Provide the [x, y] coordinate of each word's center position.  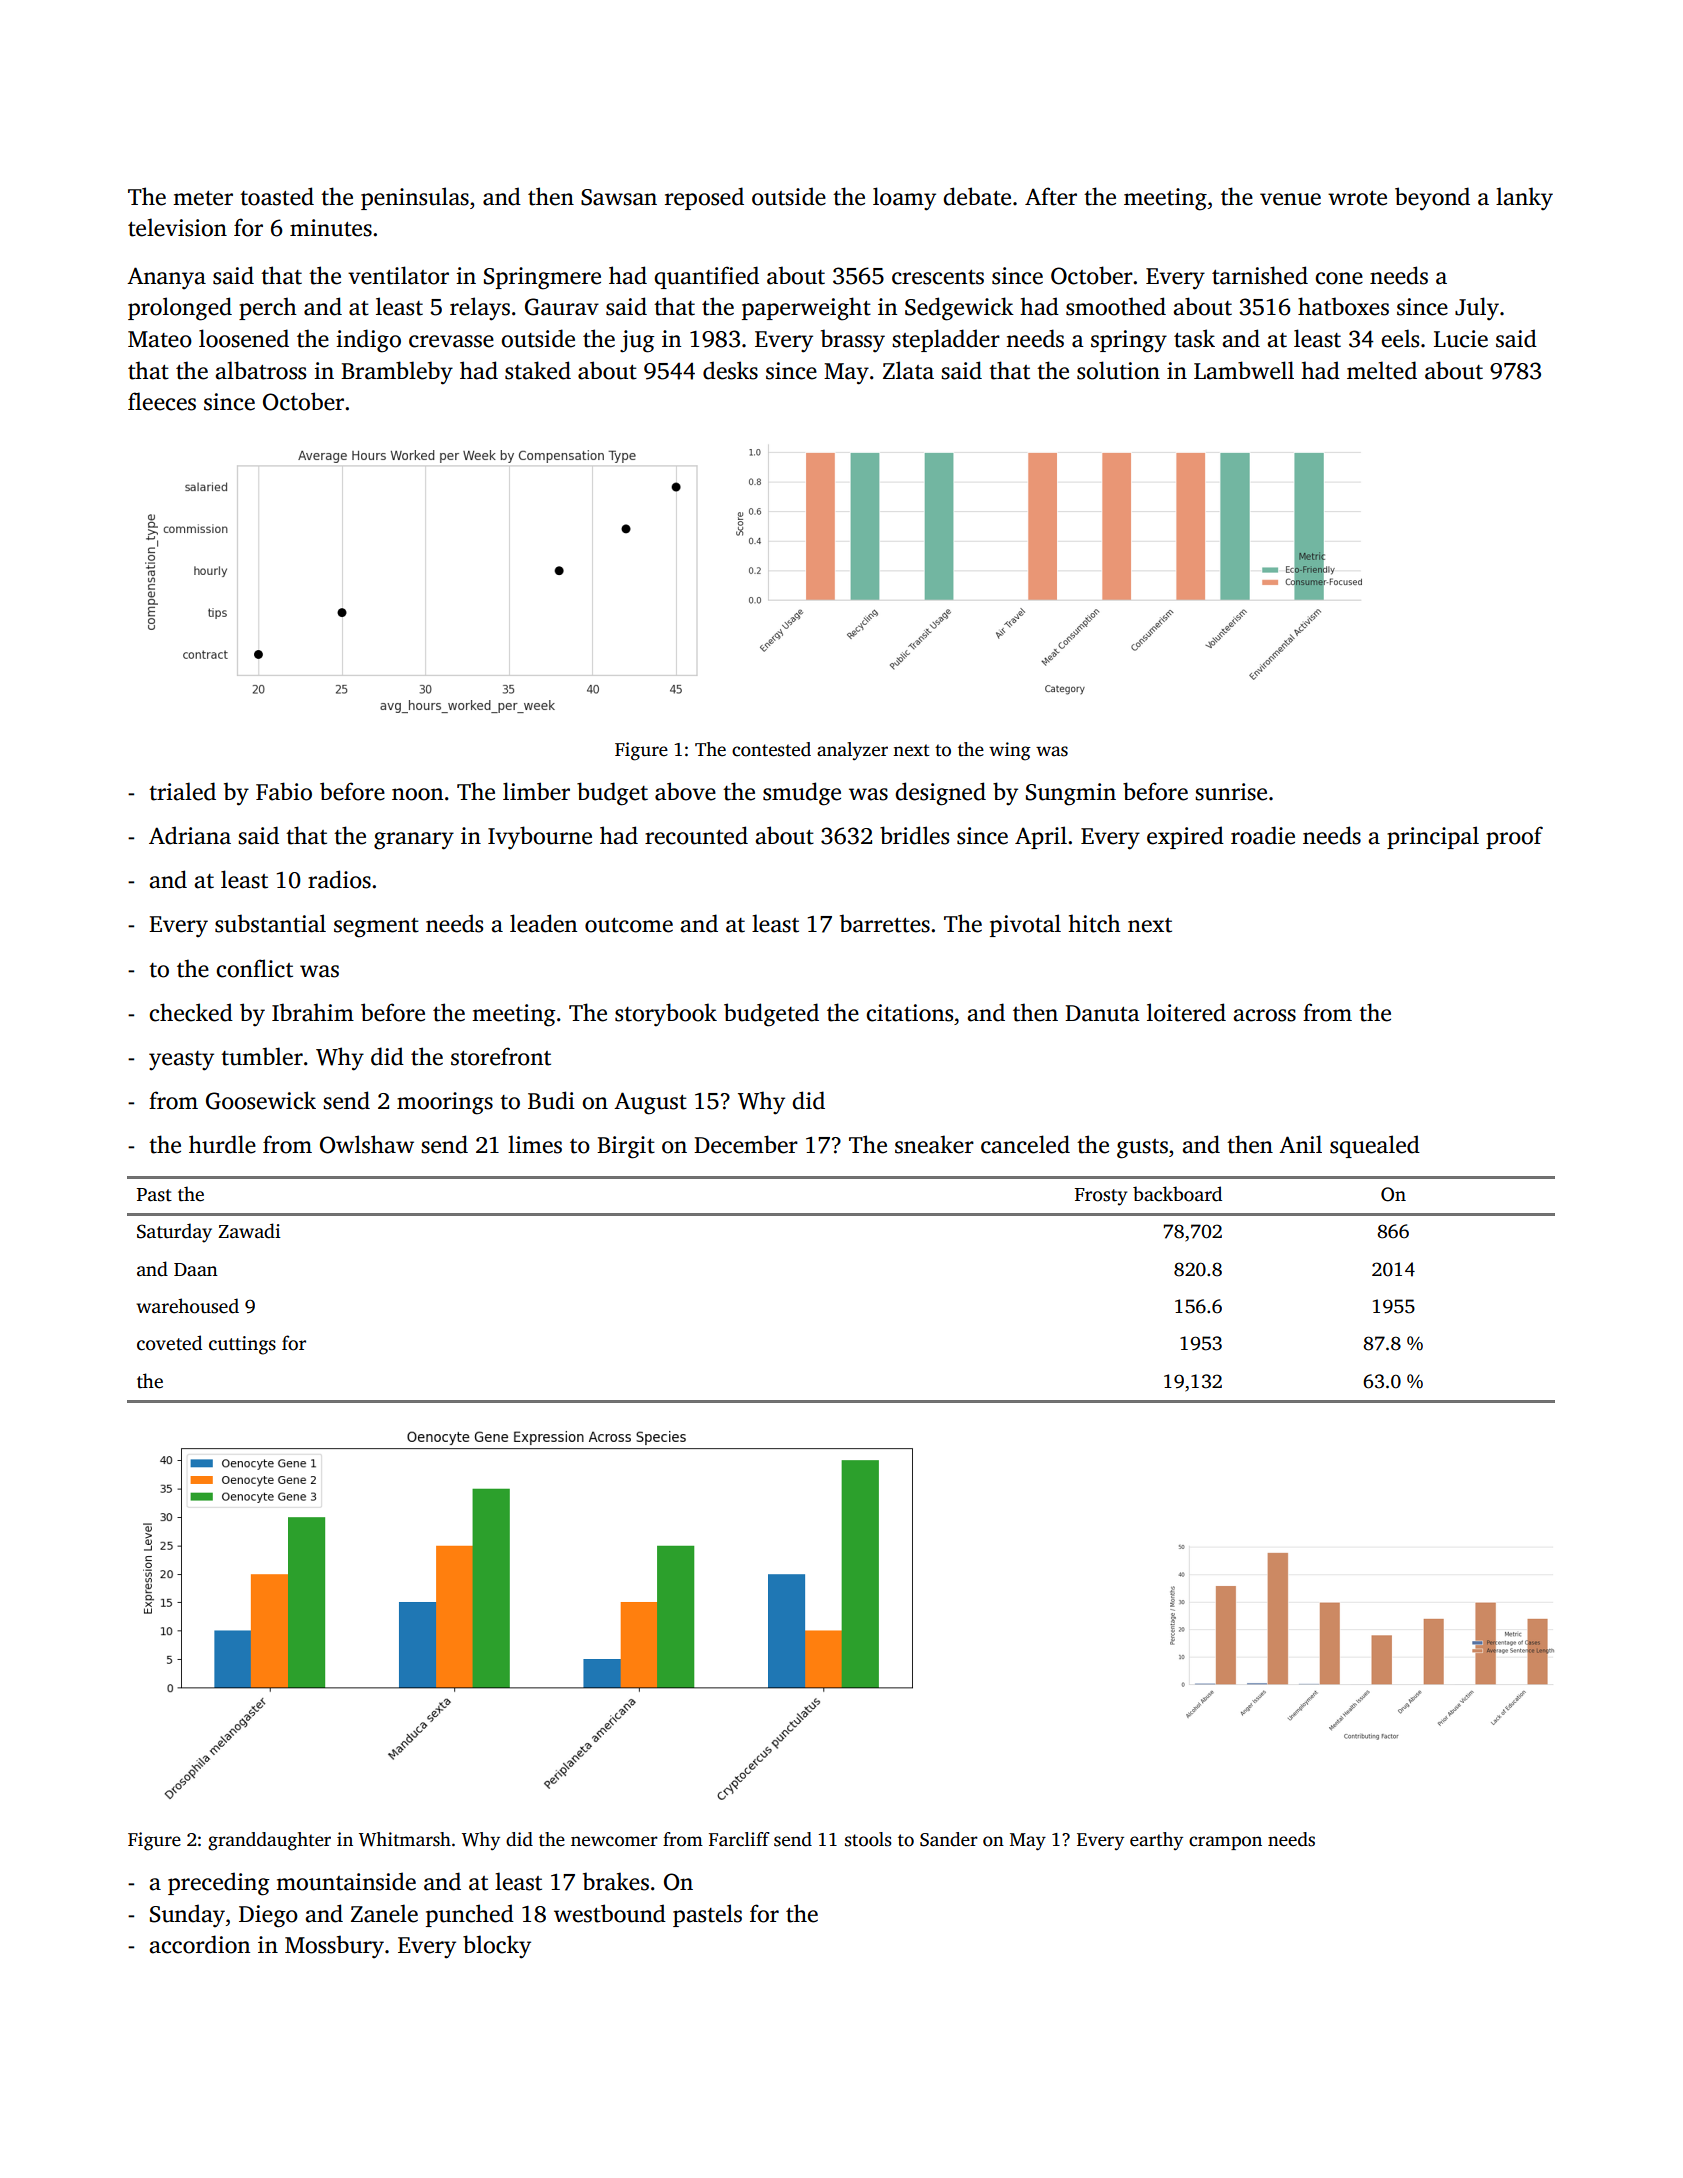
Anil [1300, 1144]
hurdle [222, 1144]
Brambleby [397, 373]
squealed [1375, 1146]
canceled [1025, 1144]
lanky [1524, 198]
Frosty [1101, 1197]
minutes [331, 228]
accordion [199, 1944]
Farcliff [739, 1839]
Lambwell [1244, 370]
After [1051, 196]
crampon [1225, 1843]
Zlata [908, 370]
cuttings [242, 1345]
